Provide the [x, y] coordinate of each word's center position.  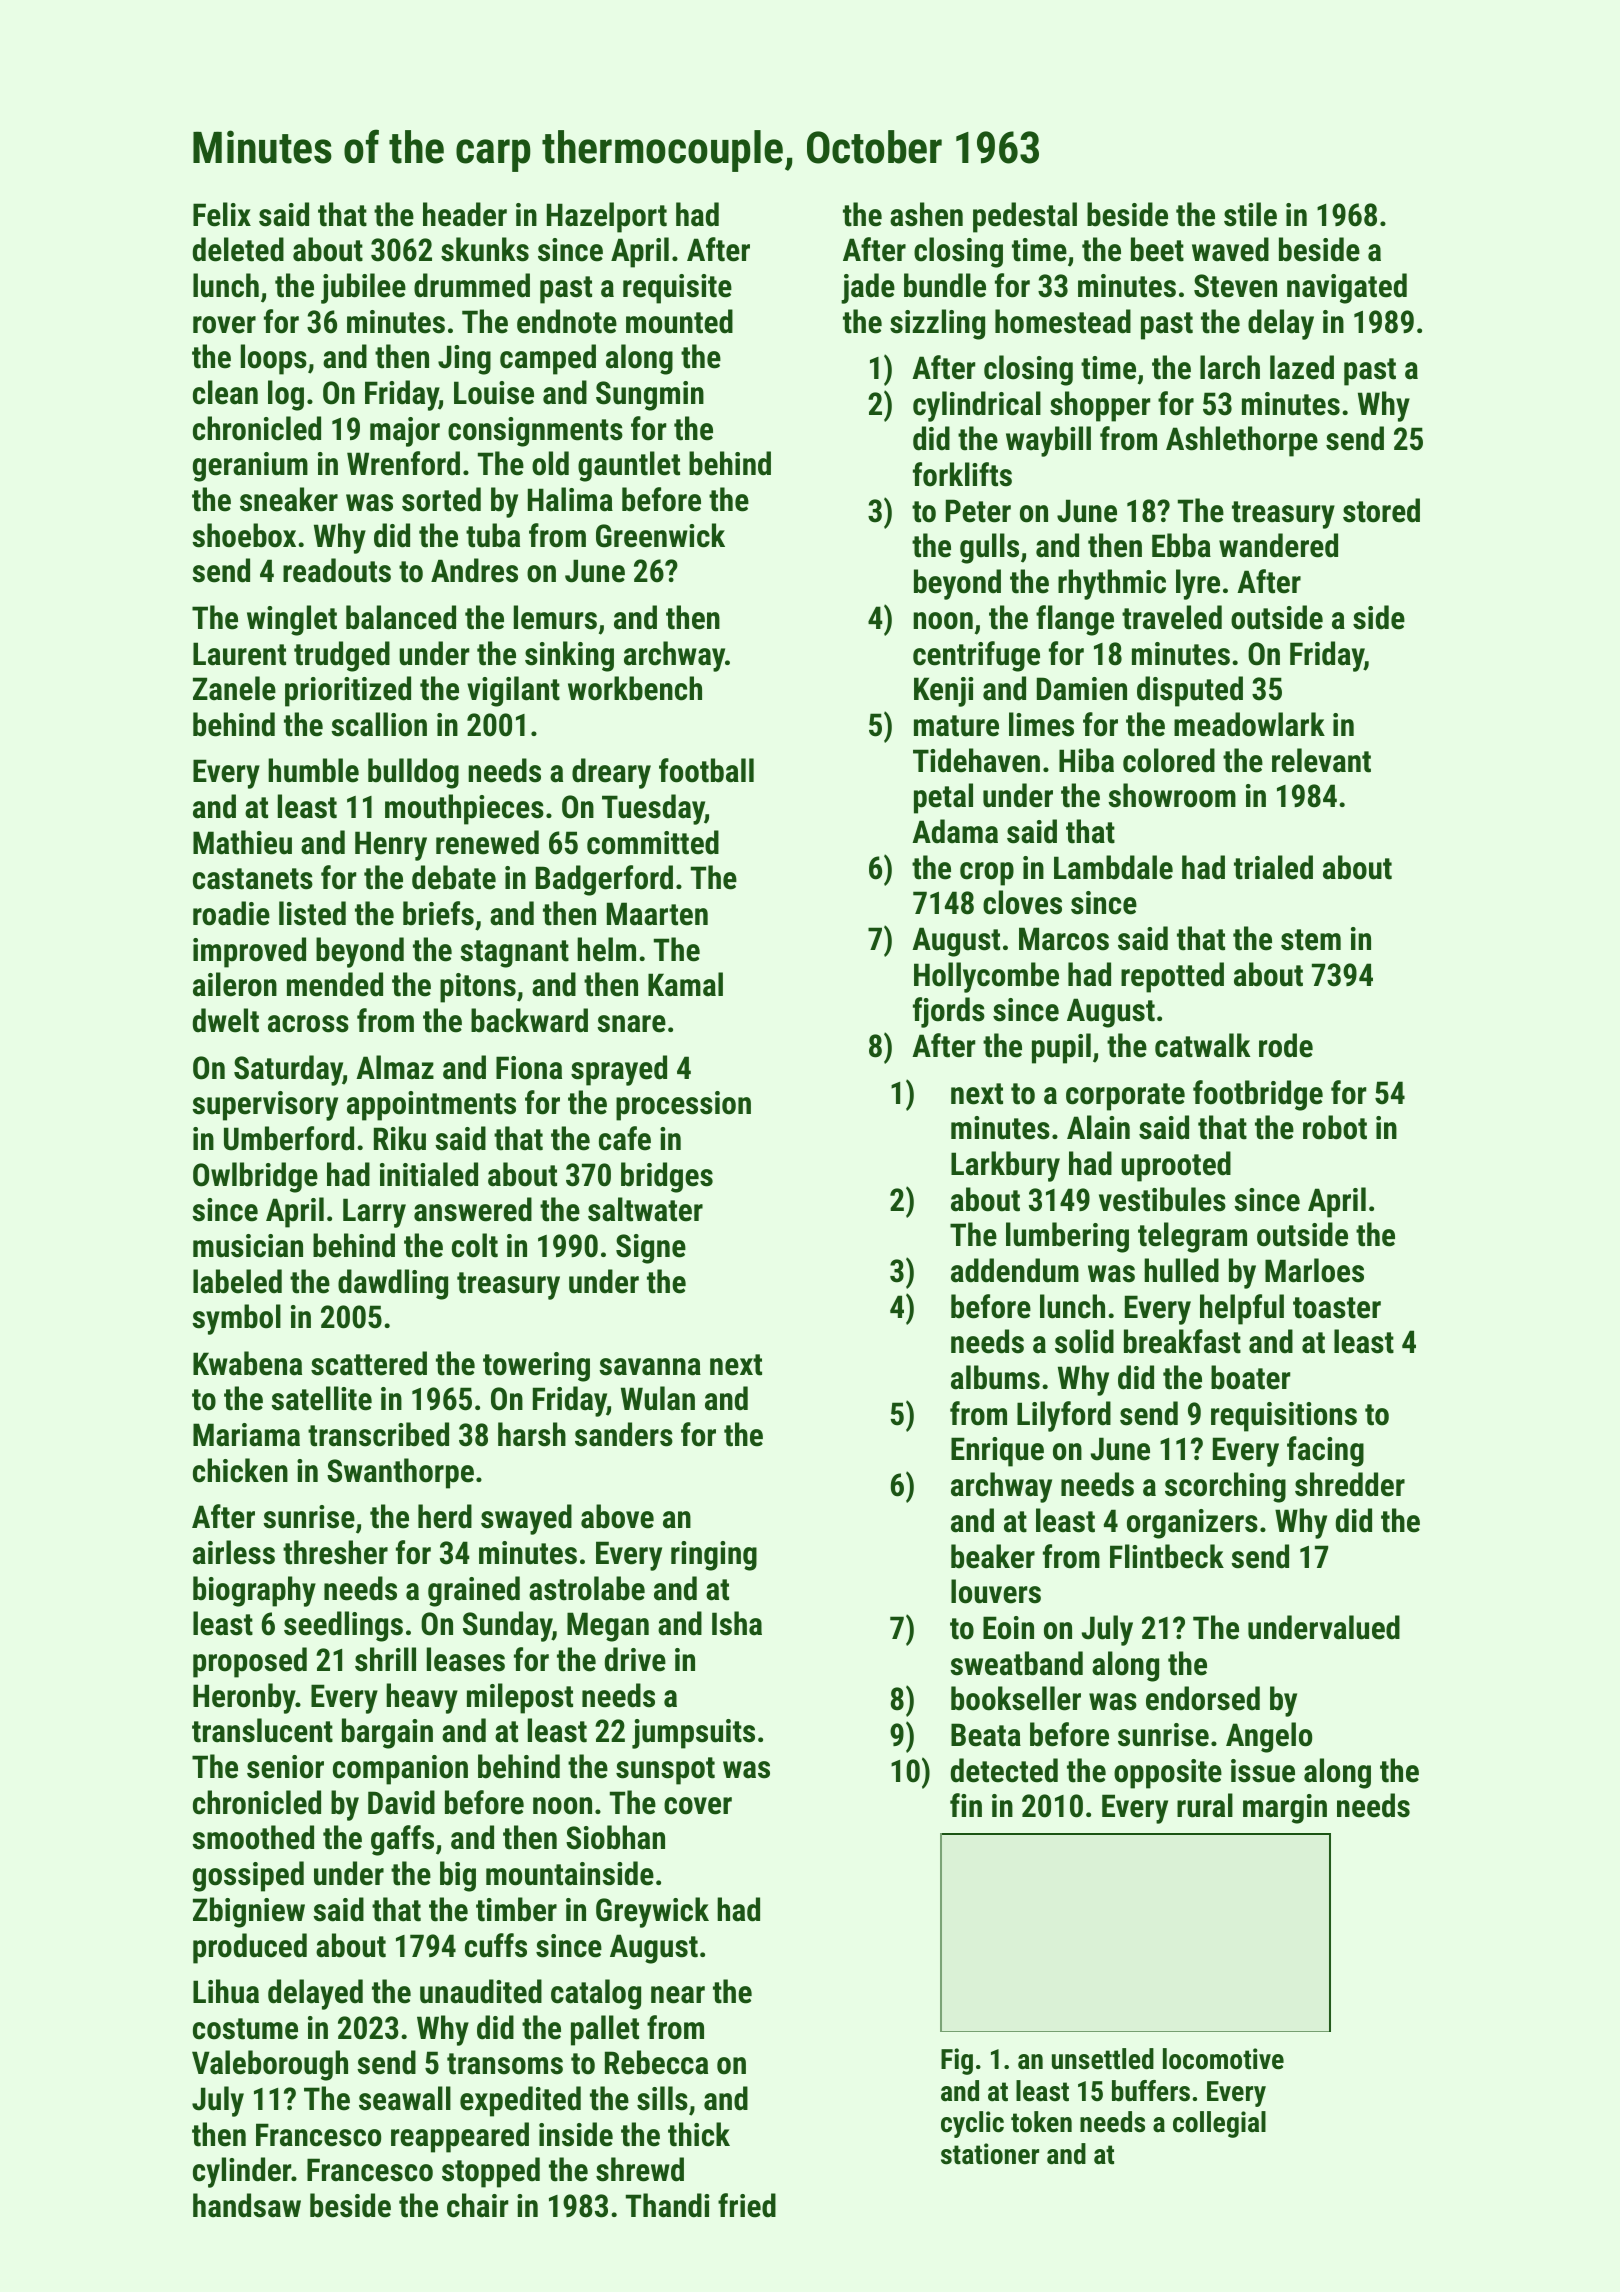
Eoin [1008, 1628]
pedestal [1025, 217]
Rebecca [656, 2062]
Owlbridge [255, 1177]
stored [1381, 510]
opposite [1168, 1774]
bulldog [413, 773]
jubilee [363, 288]
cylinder [242, 2172]
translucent [262, 1730]
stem [1311, 940]
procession [683, 1106]
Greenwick [660, 535]
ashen [926, 214]
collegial [1219, 2124]
